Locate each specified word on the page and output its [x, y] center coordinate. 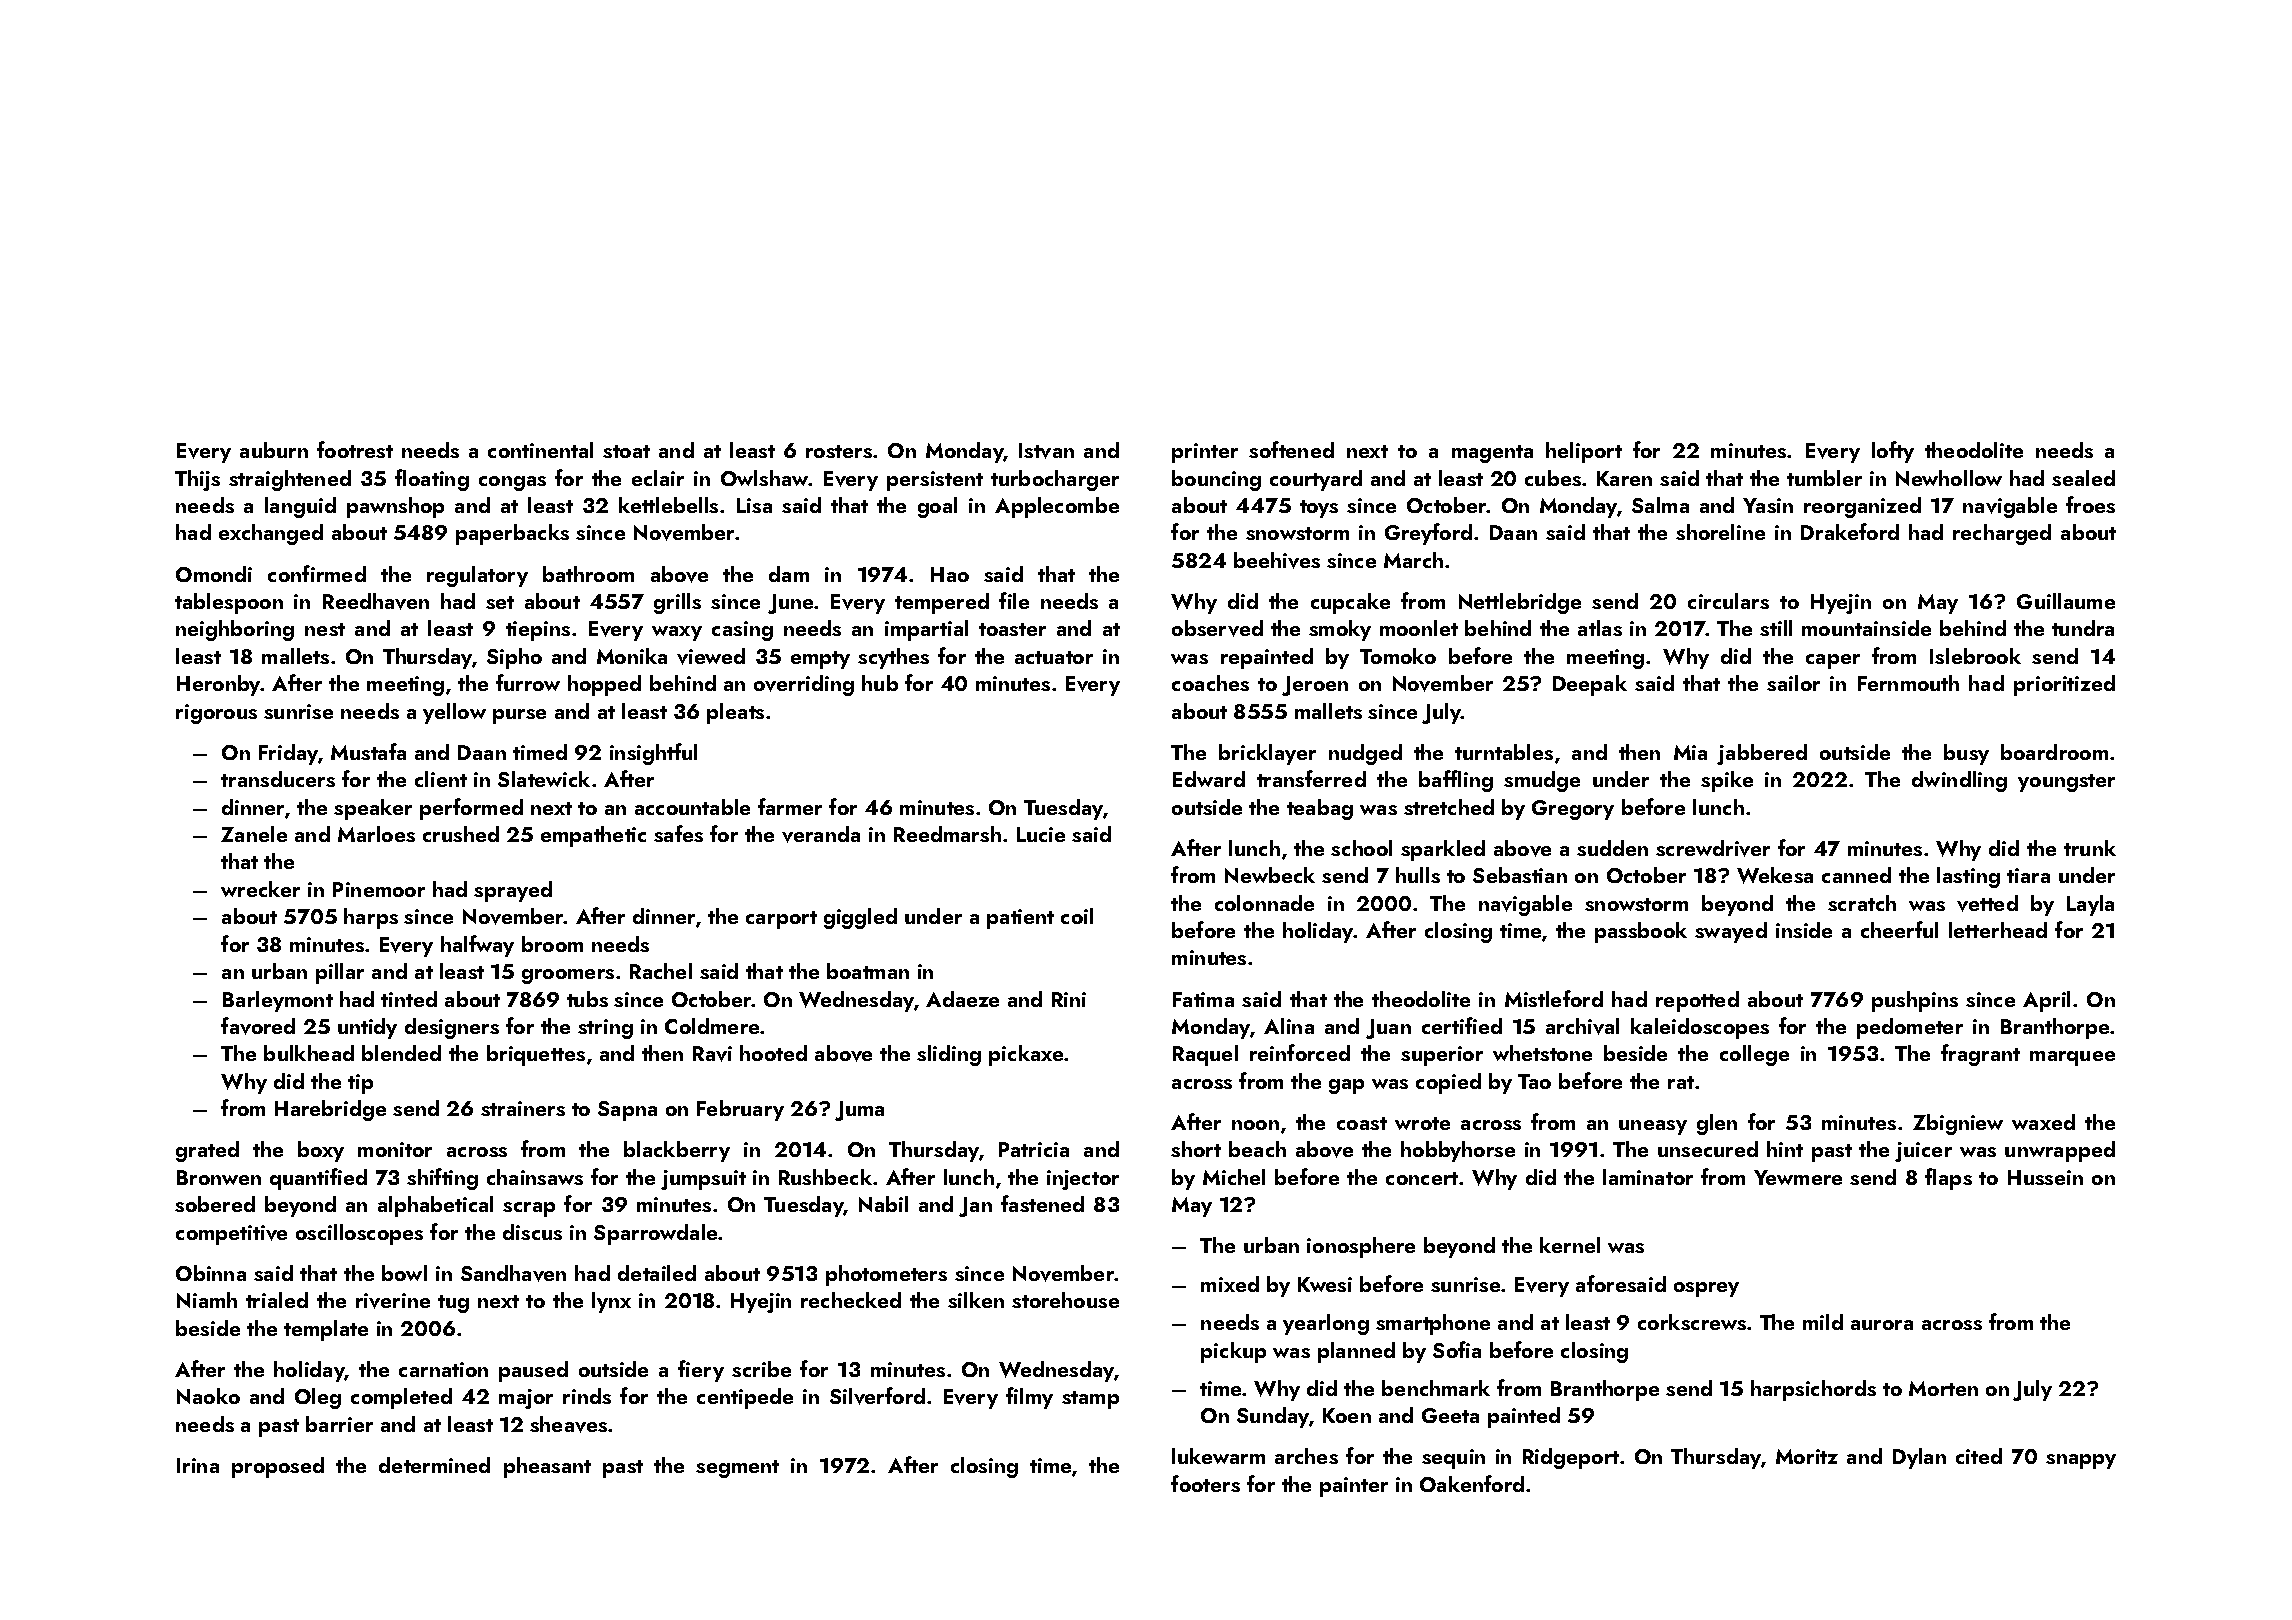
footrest [355, 449]
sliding [949, 1055]
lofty [1893, 452]
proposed [278, 1467]
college [1754, 1055]
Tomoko [1398, 656]
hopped [604, 685]
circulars [1728, 601]
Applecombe [1057, 507]
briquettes [536, 1055]
